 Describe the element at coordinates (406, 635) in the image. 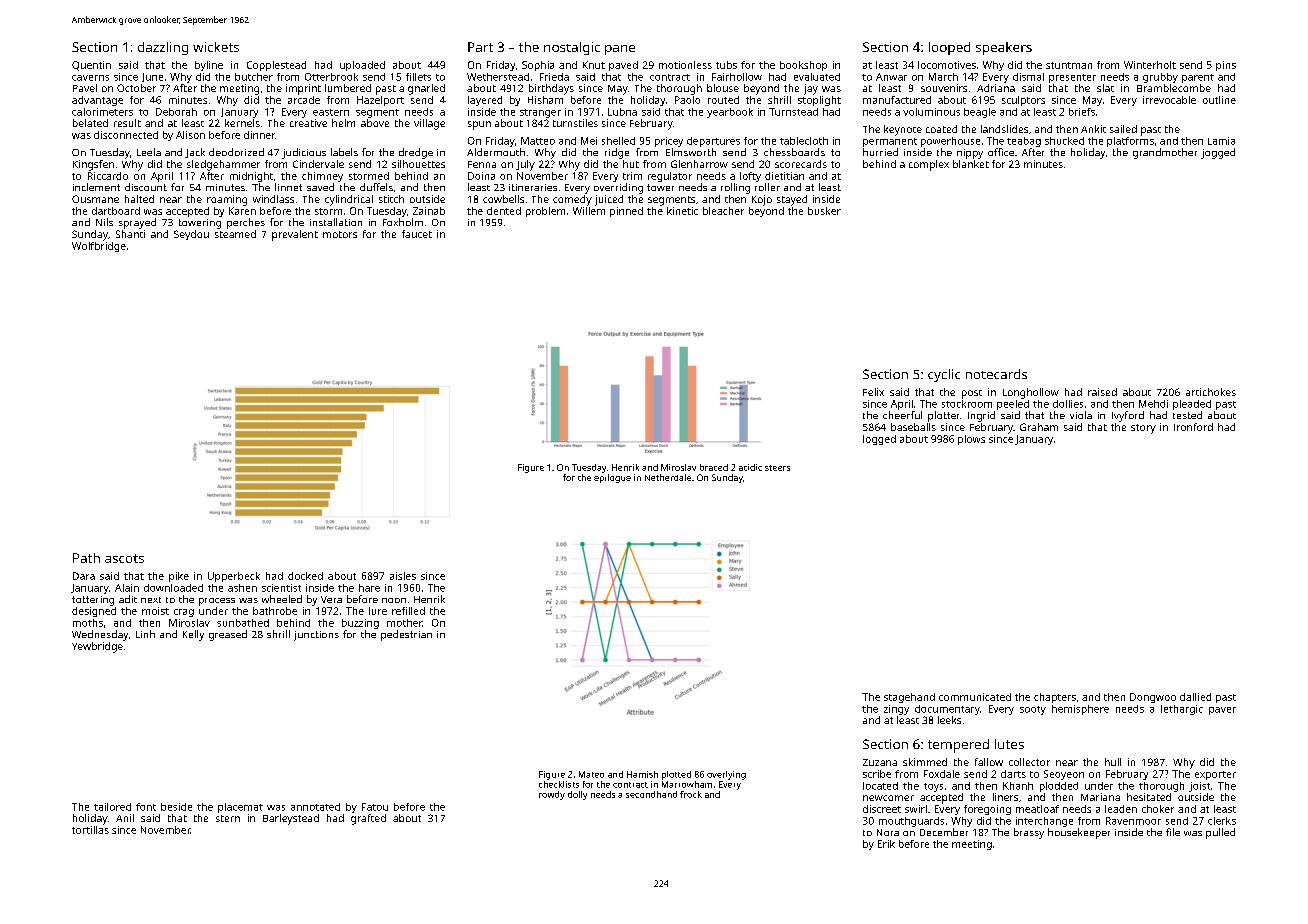

I see `pedestrian` at that location.
